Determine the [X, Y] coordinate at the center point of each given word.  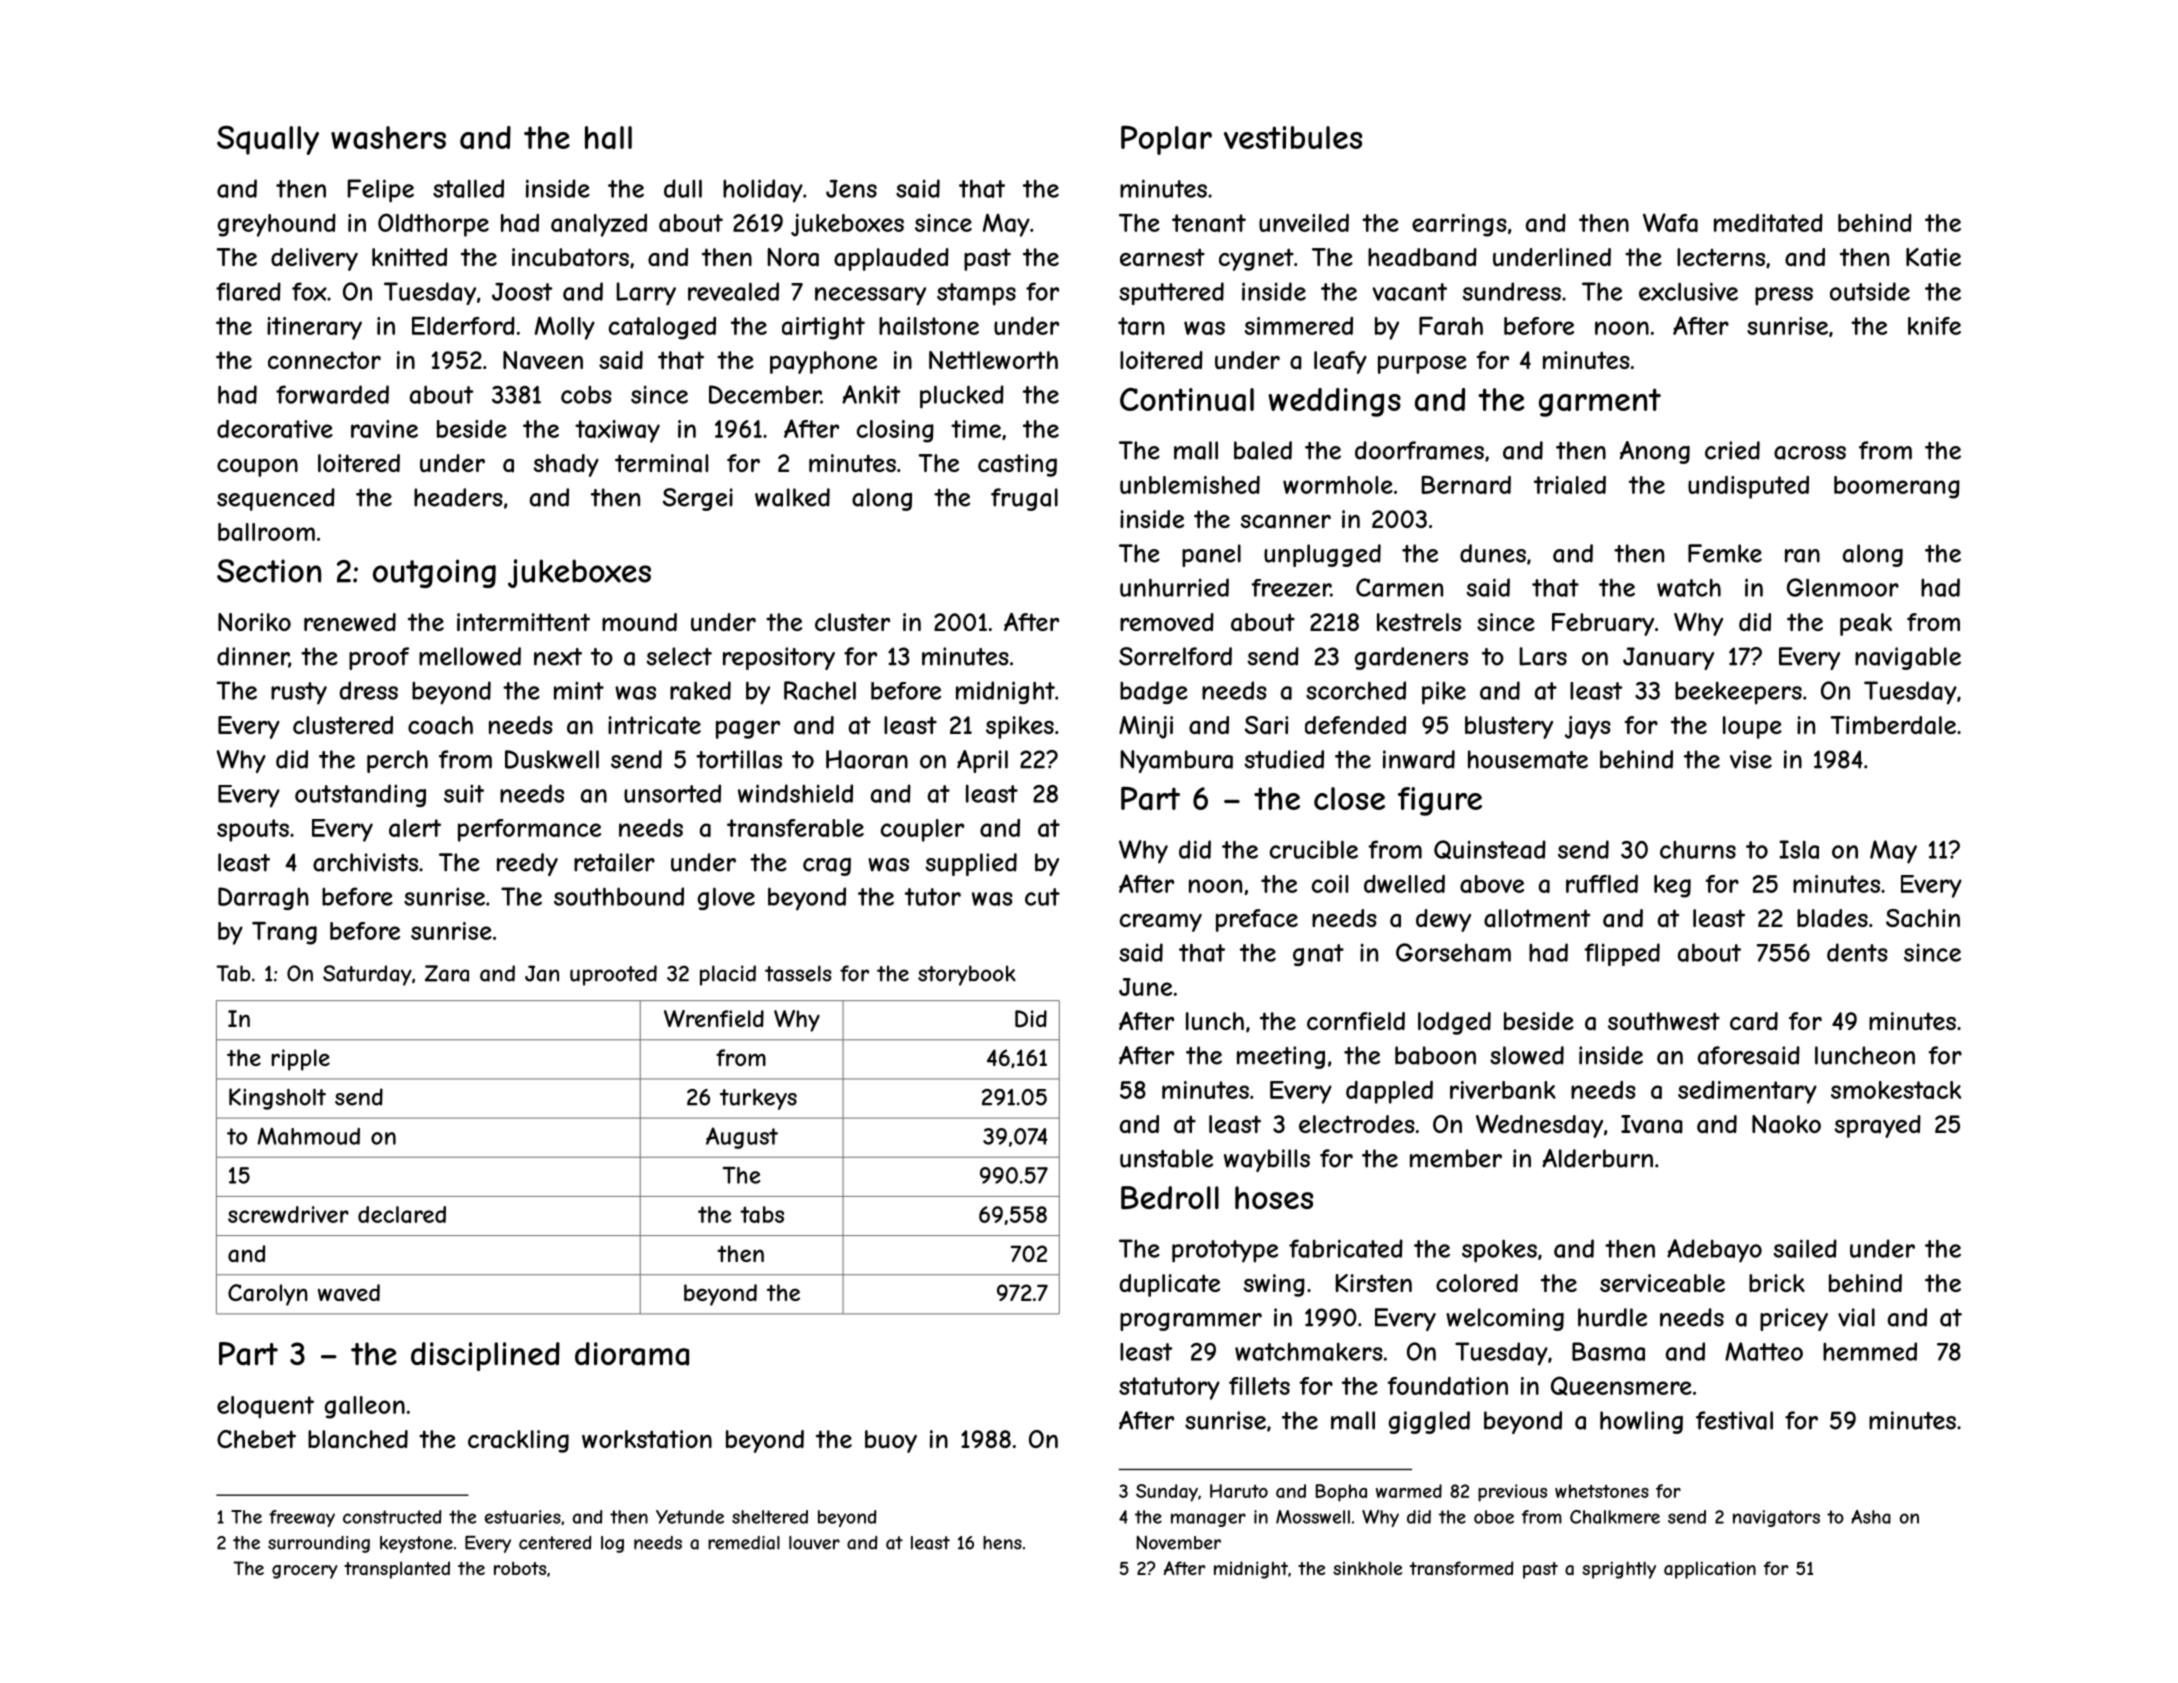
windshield [795, 793]
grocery [305, 1572]
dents [1857, 952]
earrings [1459, 225]
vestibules [1293, 137]
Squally [268, 140]
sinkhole [1367, 1568]
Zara [447, 973]
